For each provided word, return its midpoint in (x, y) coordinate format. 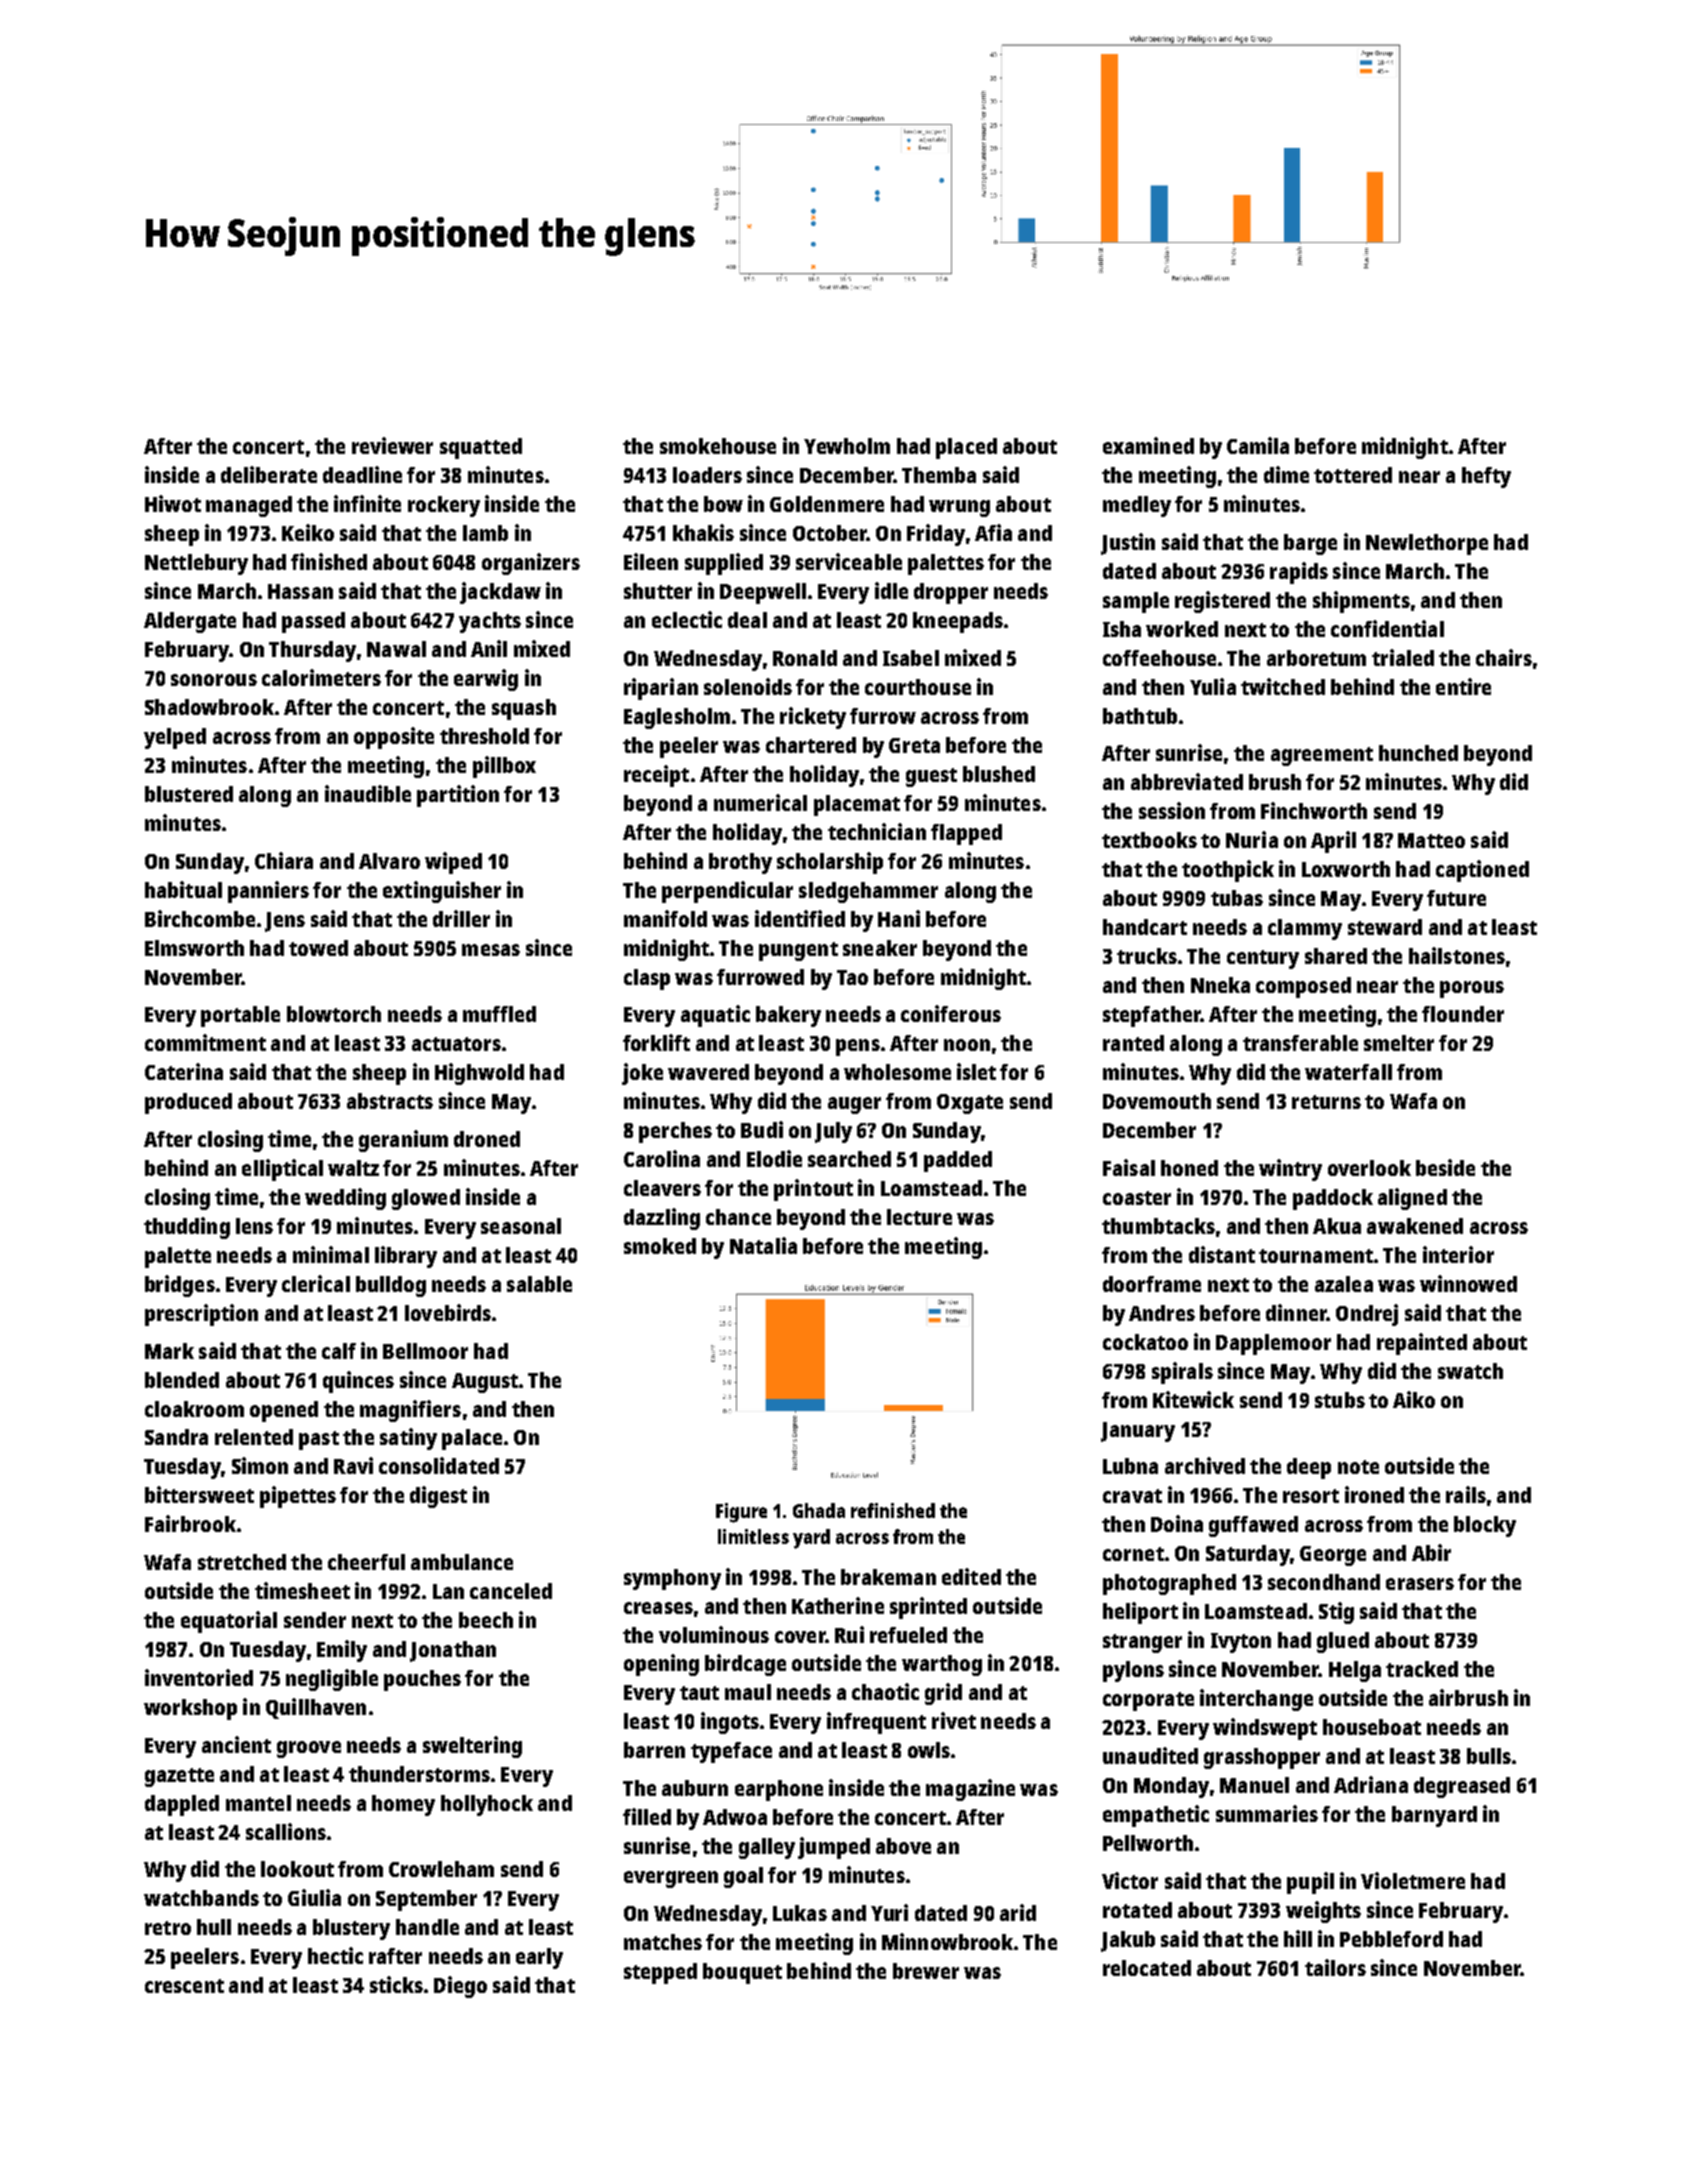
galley (767, 1848)
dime (1286, 474)
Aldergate (190, 622)
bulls (1489, 1756)
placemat (857, 805)
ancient (236, 1744)
